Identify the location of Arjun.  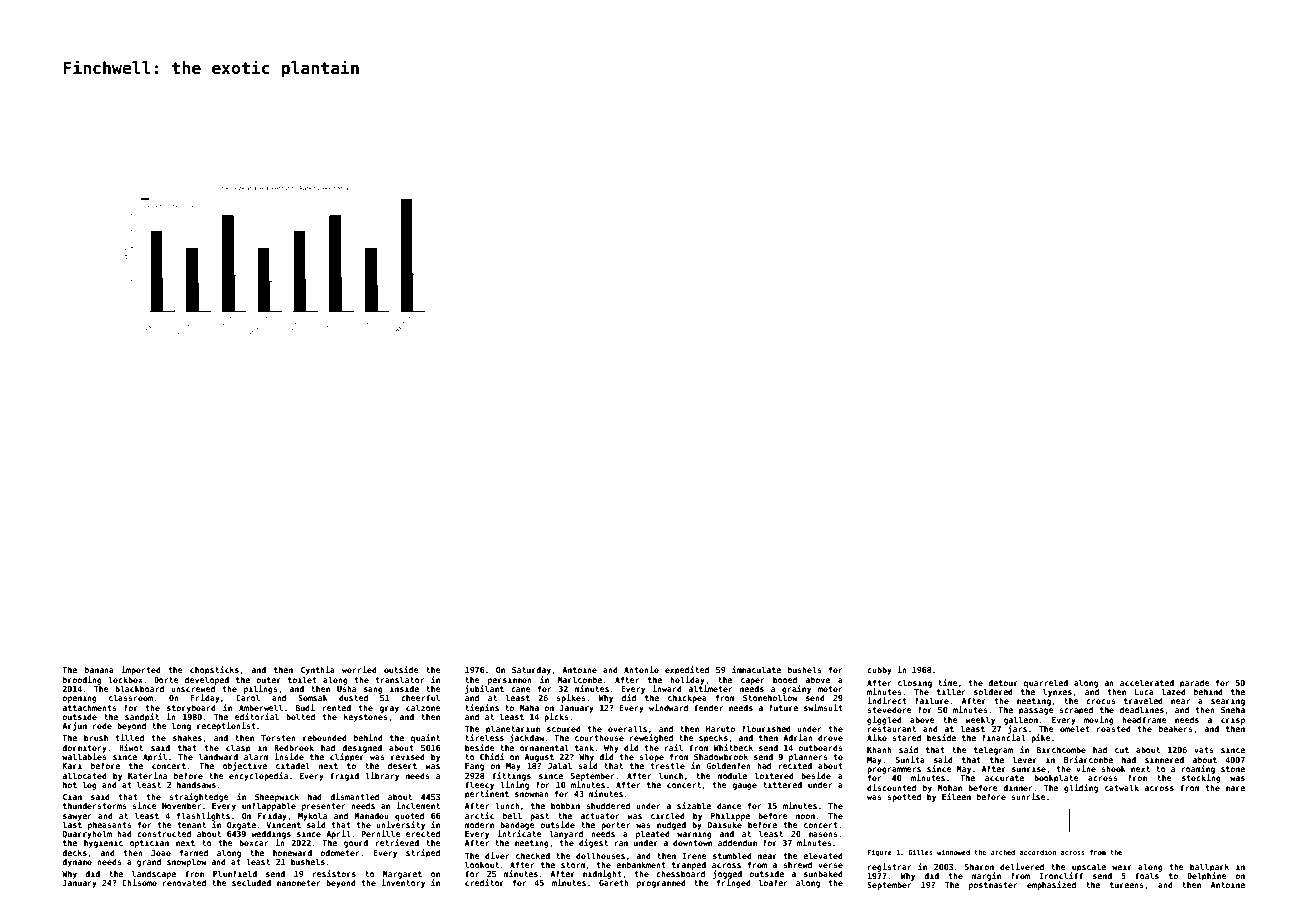
(74, 726).
